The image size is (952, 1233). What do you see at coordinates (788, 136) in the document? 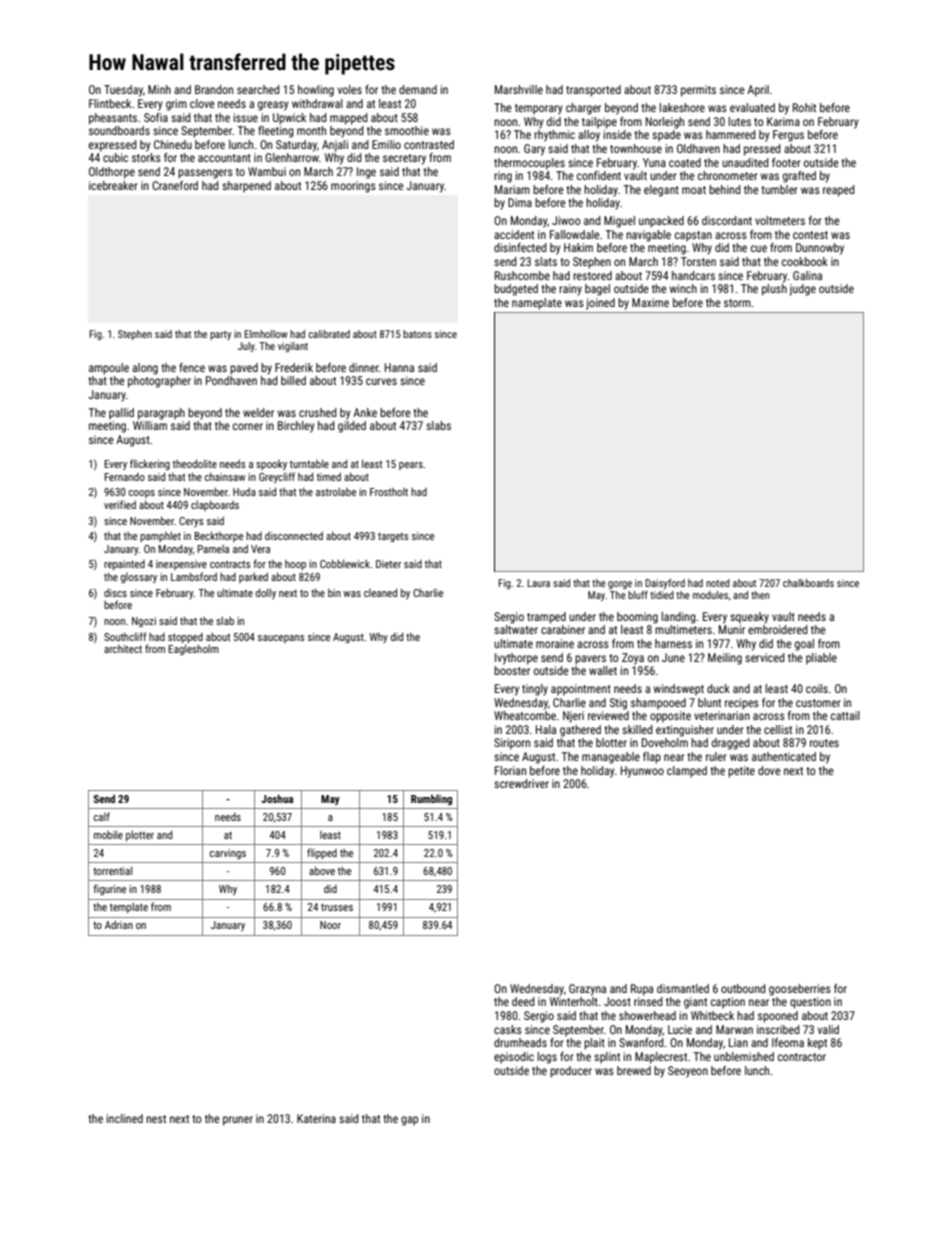
I see `Fergus` at bounding box center [788, 136].
